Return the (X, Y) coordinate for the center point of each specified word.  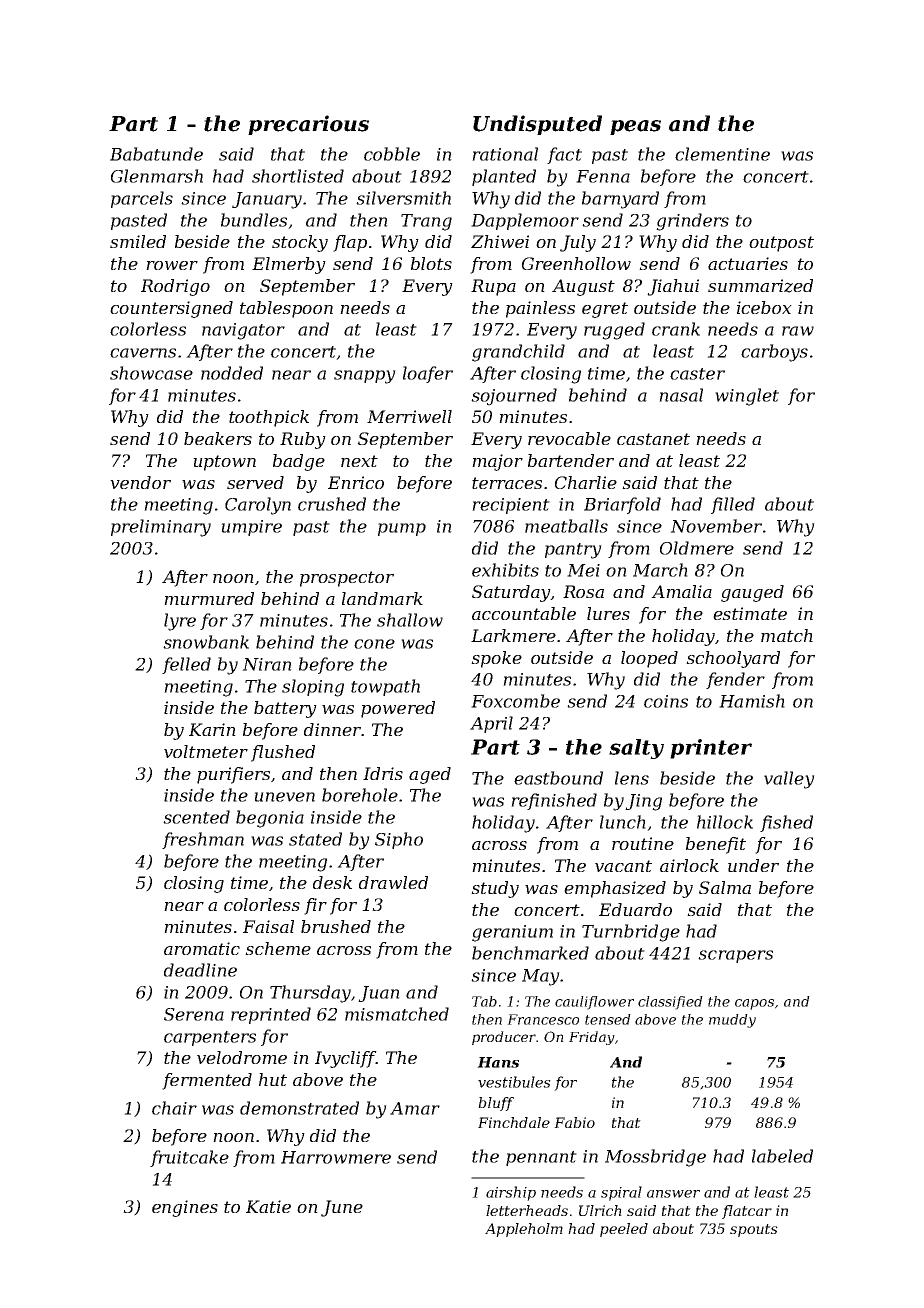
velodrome (242, 1057)
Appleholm (524, 1230)
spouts (754, 1230)
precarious (308, 125)
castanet (653, 439)
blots (431, 263)
